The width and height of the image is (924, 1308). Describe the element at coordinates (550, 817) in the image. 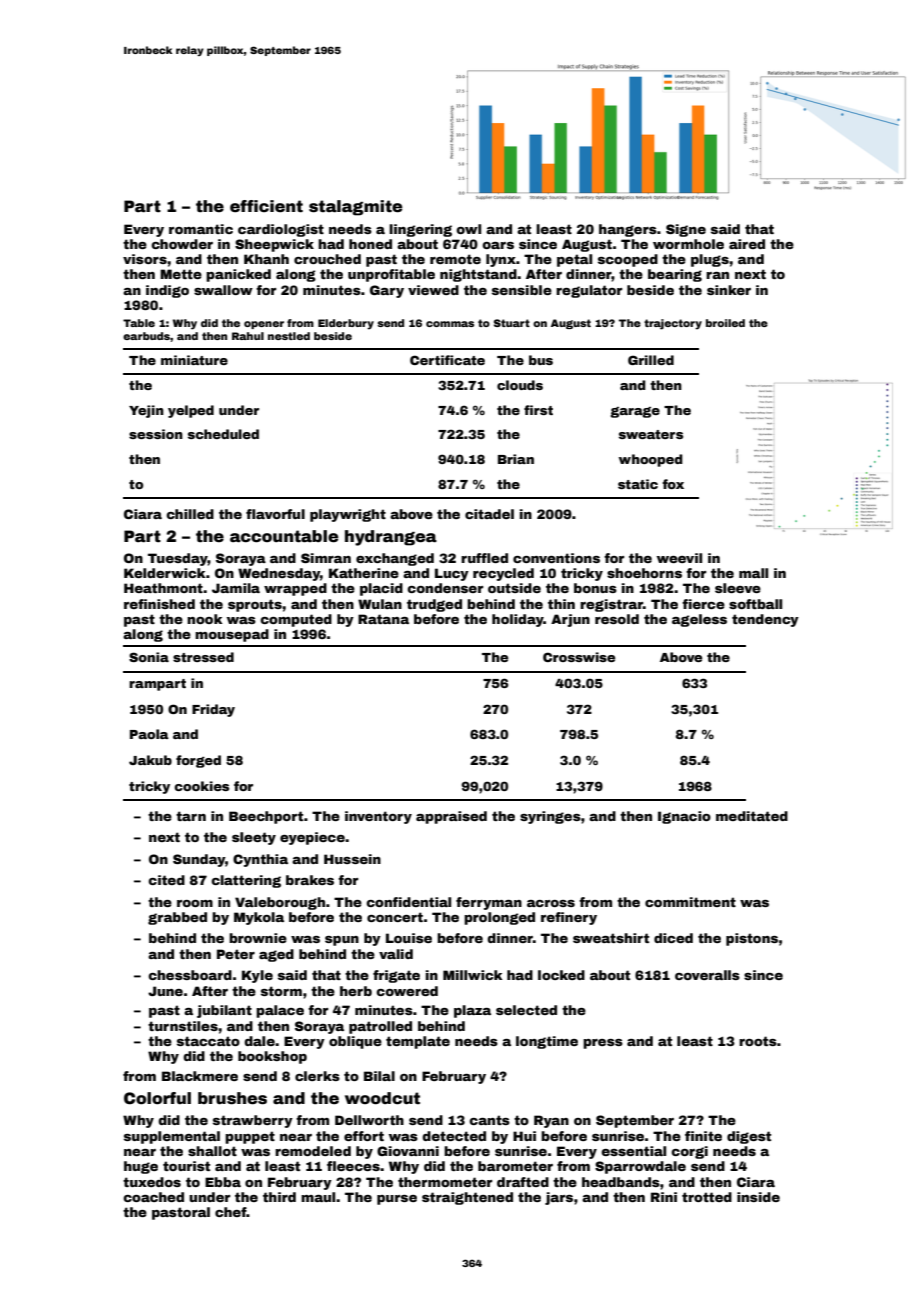

I see `syringes` at that location.
